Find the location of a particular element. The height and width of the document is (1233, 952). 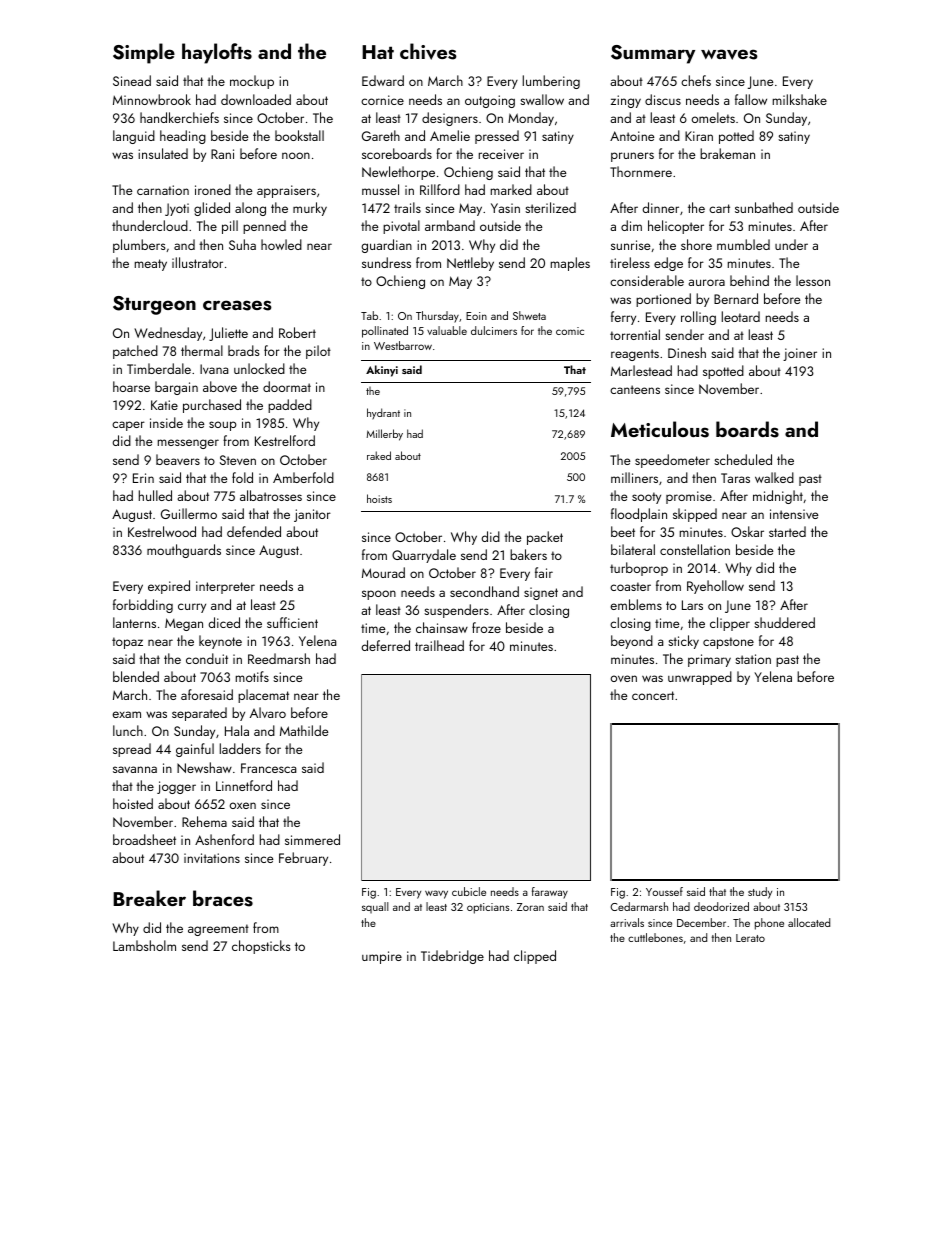

concert is located at coordinates (653, 695).
